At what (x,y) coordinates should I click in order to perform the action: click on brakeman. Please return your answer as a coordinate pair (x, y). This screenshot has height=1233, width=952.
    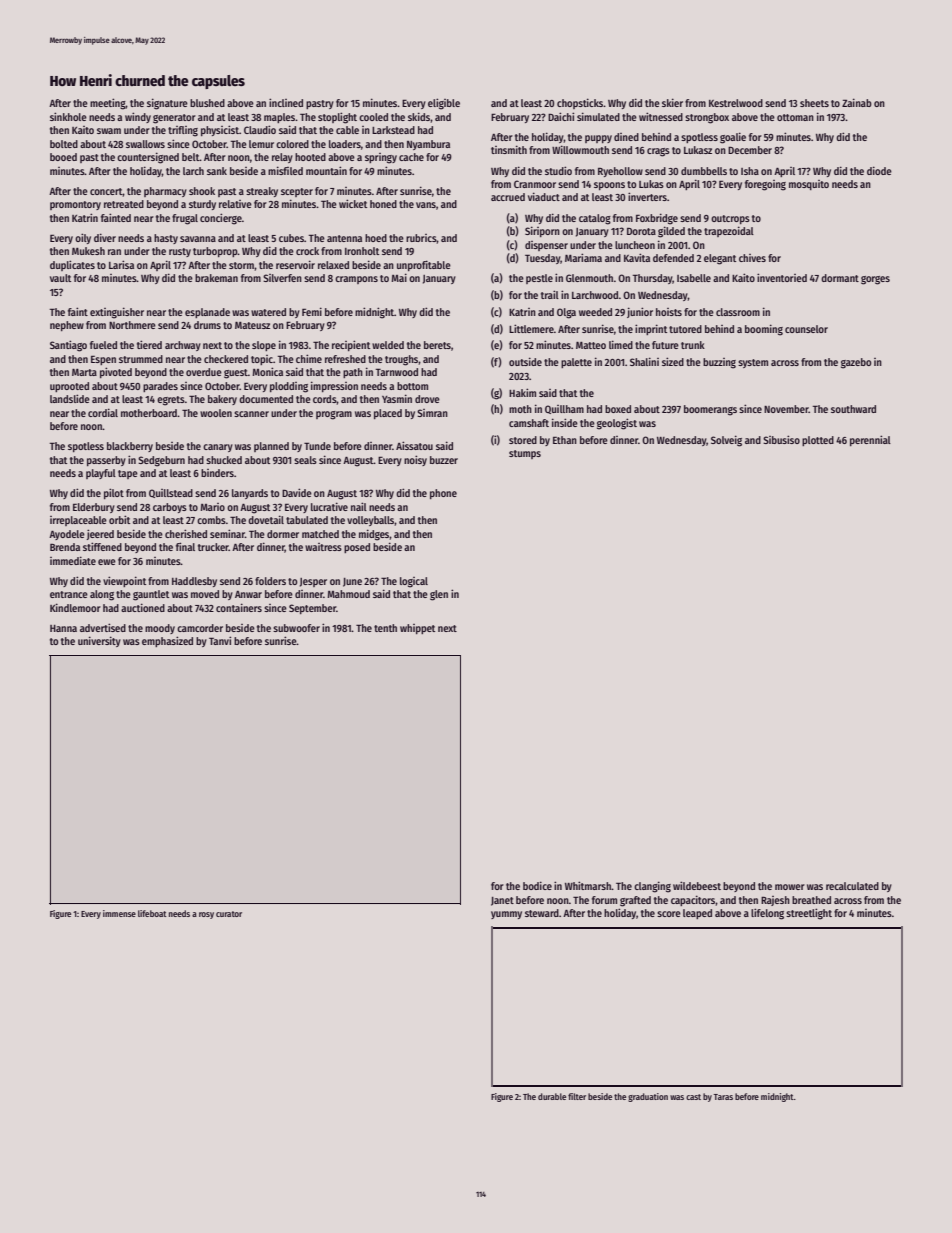
    Looking at the image, I should click on (216, 278).
